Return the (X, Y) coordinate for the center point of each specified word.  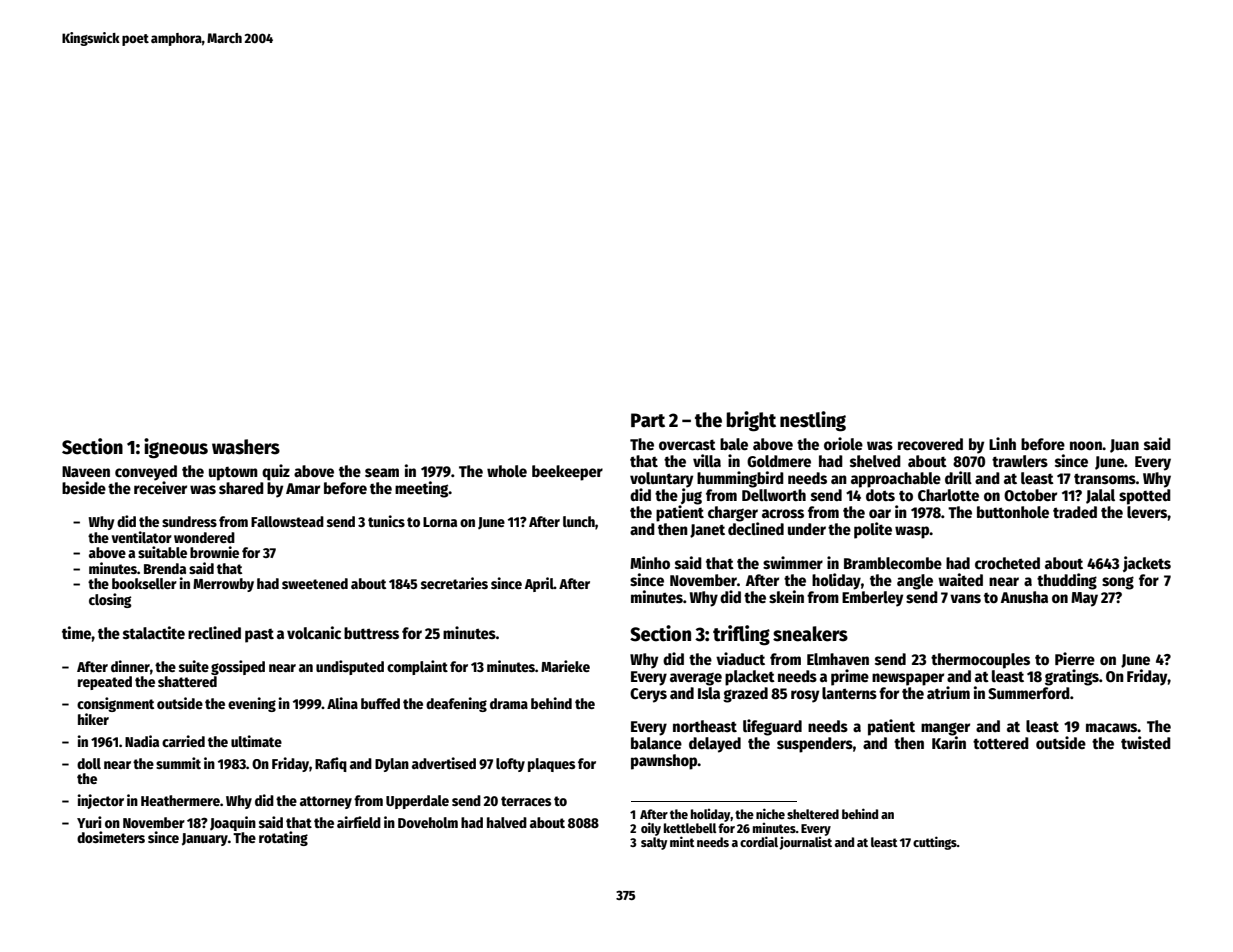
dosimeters (111, 837)
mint (682, 841)
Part (648, 420)
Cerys (648, 695)
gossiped (238, 667)
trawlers (1020, 461)
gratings (1072, 677)
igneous (176, 448)
